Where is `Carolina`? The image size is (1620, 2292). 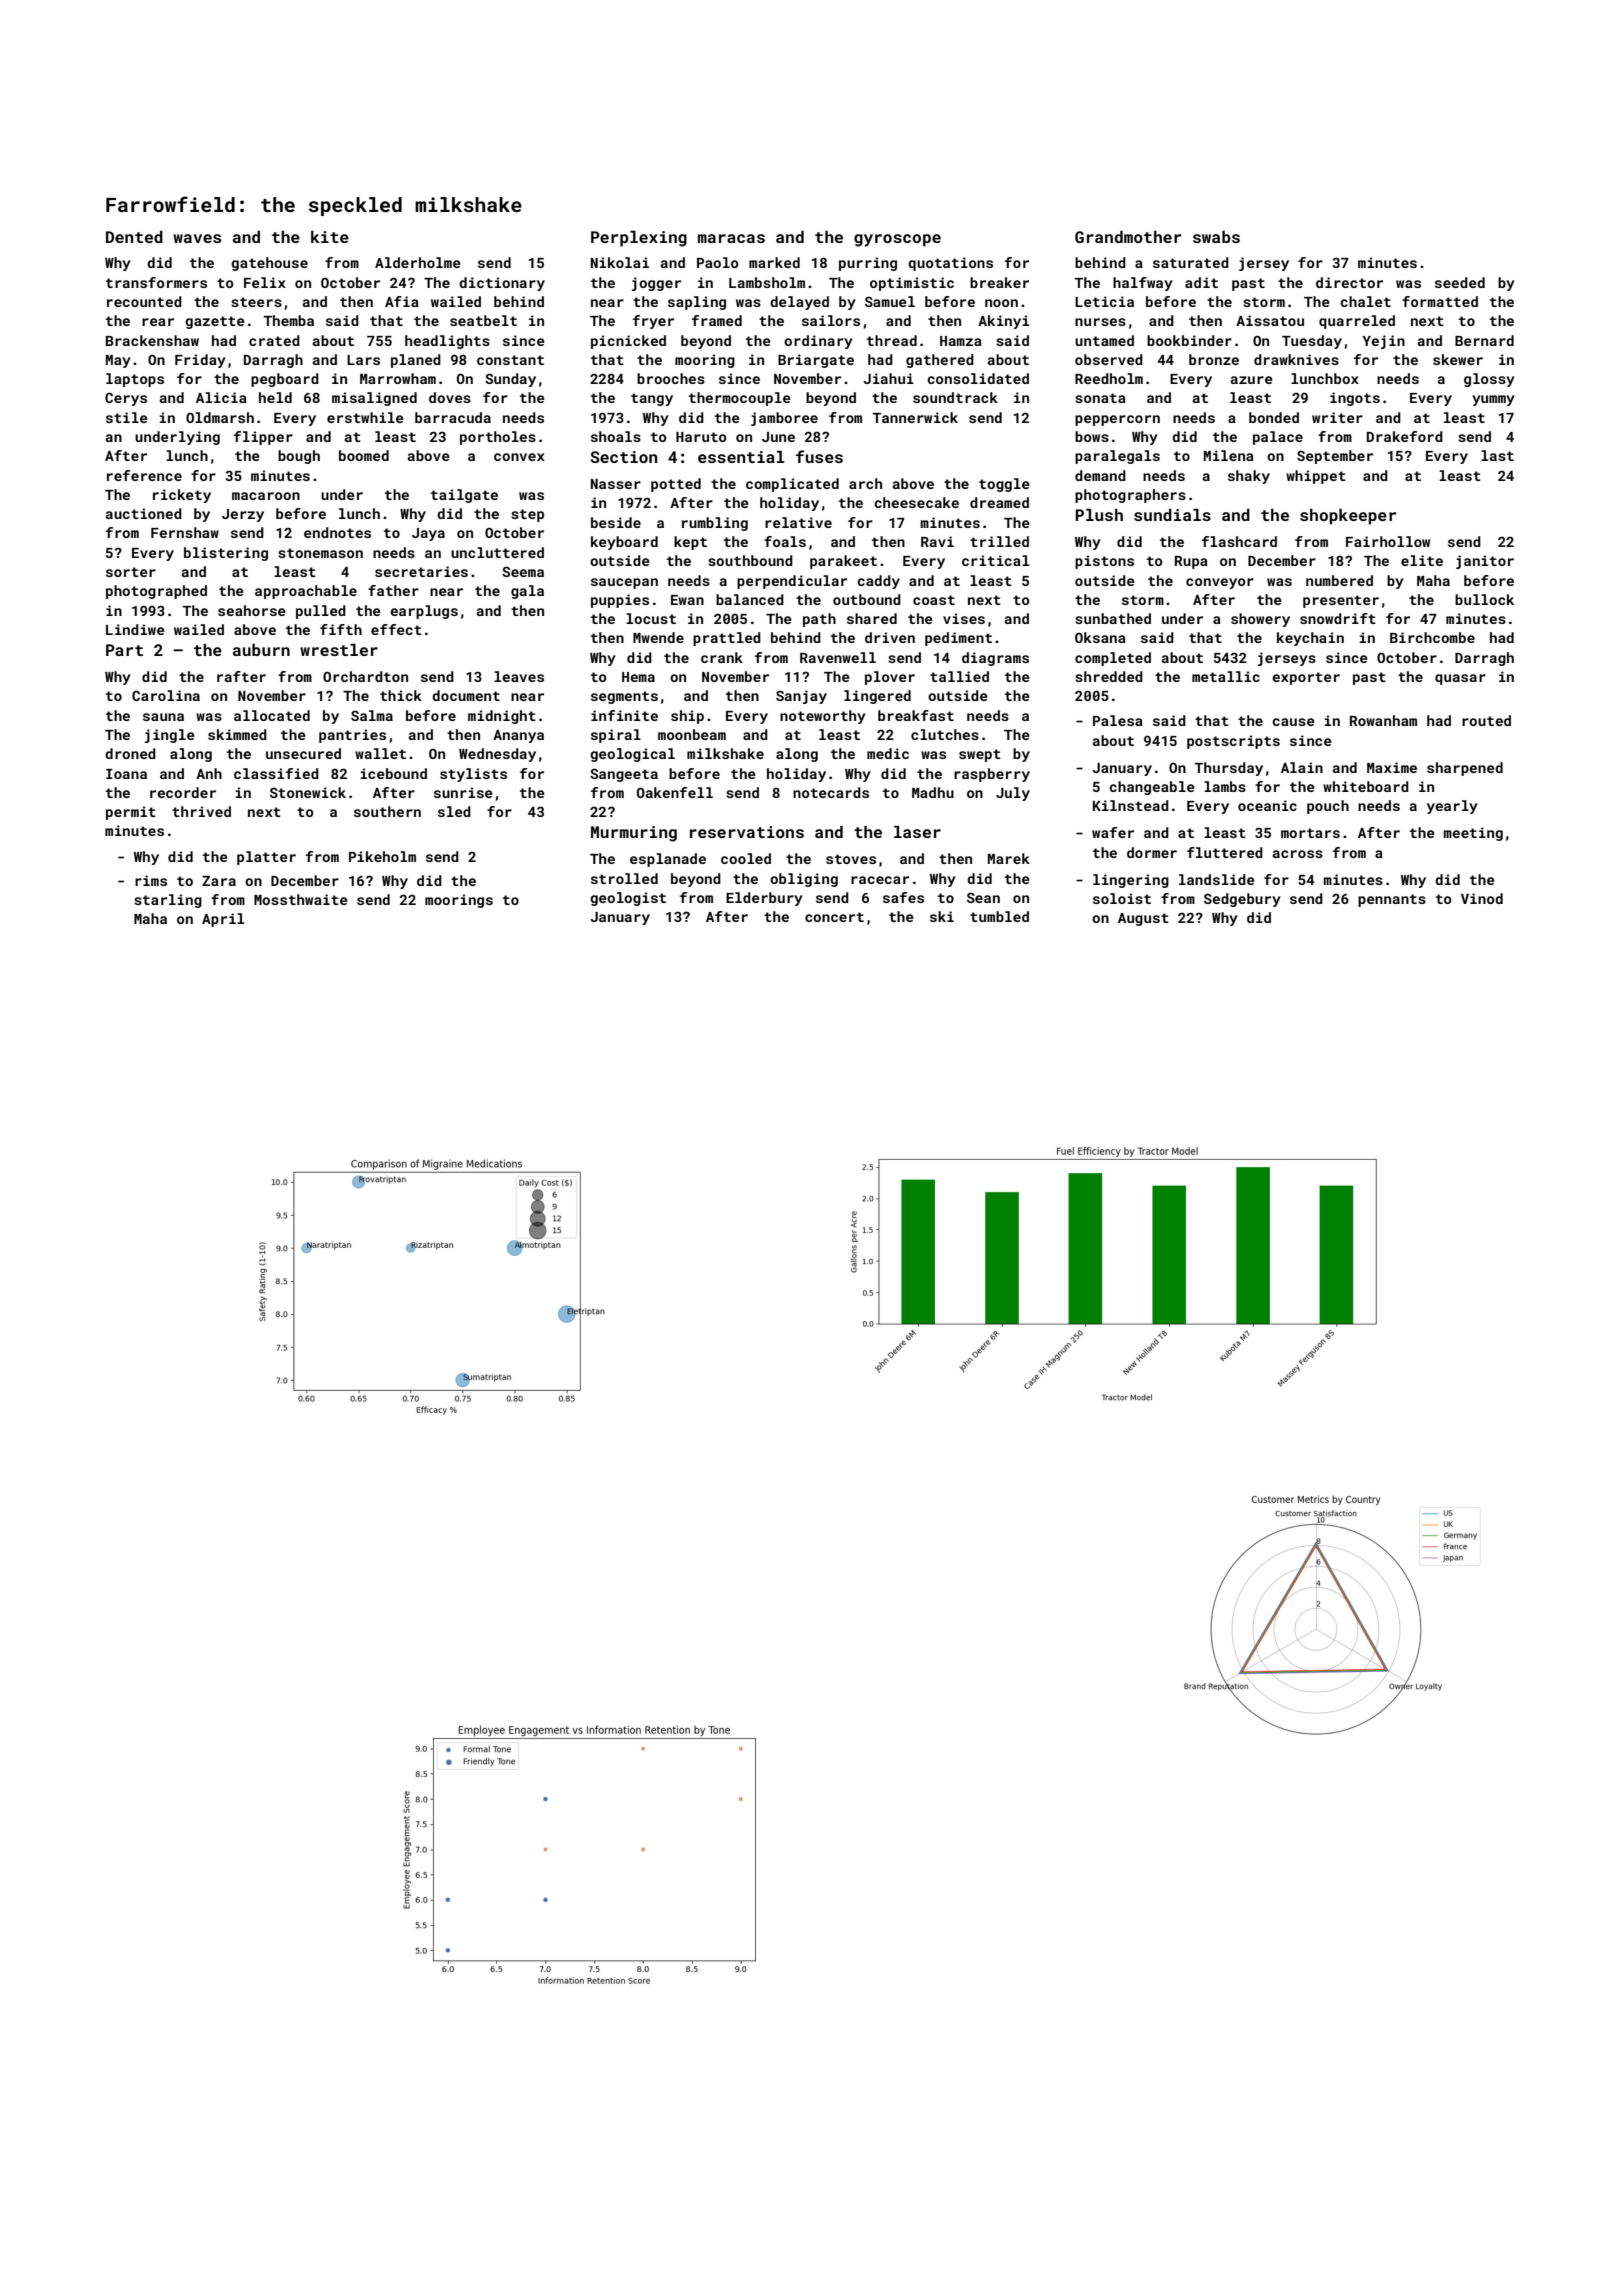
Carolina is located at coordinates (166, 695).
